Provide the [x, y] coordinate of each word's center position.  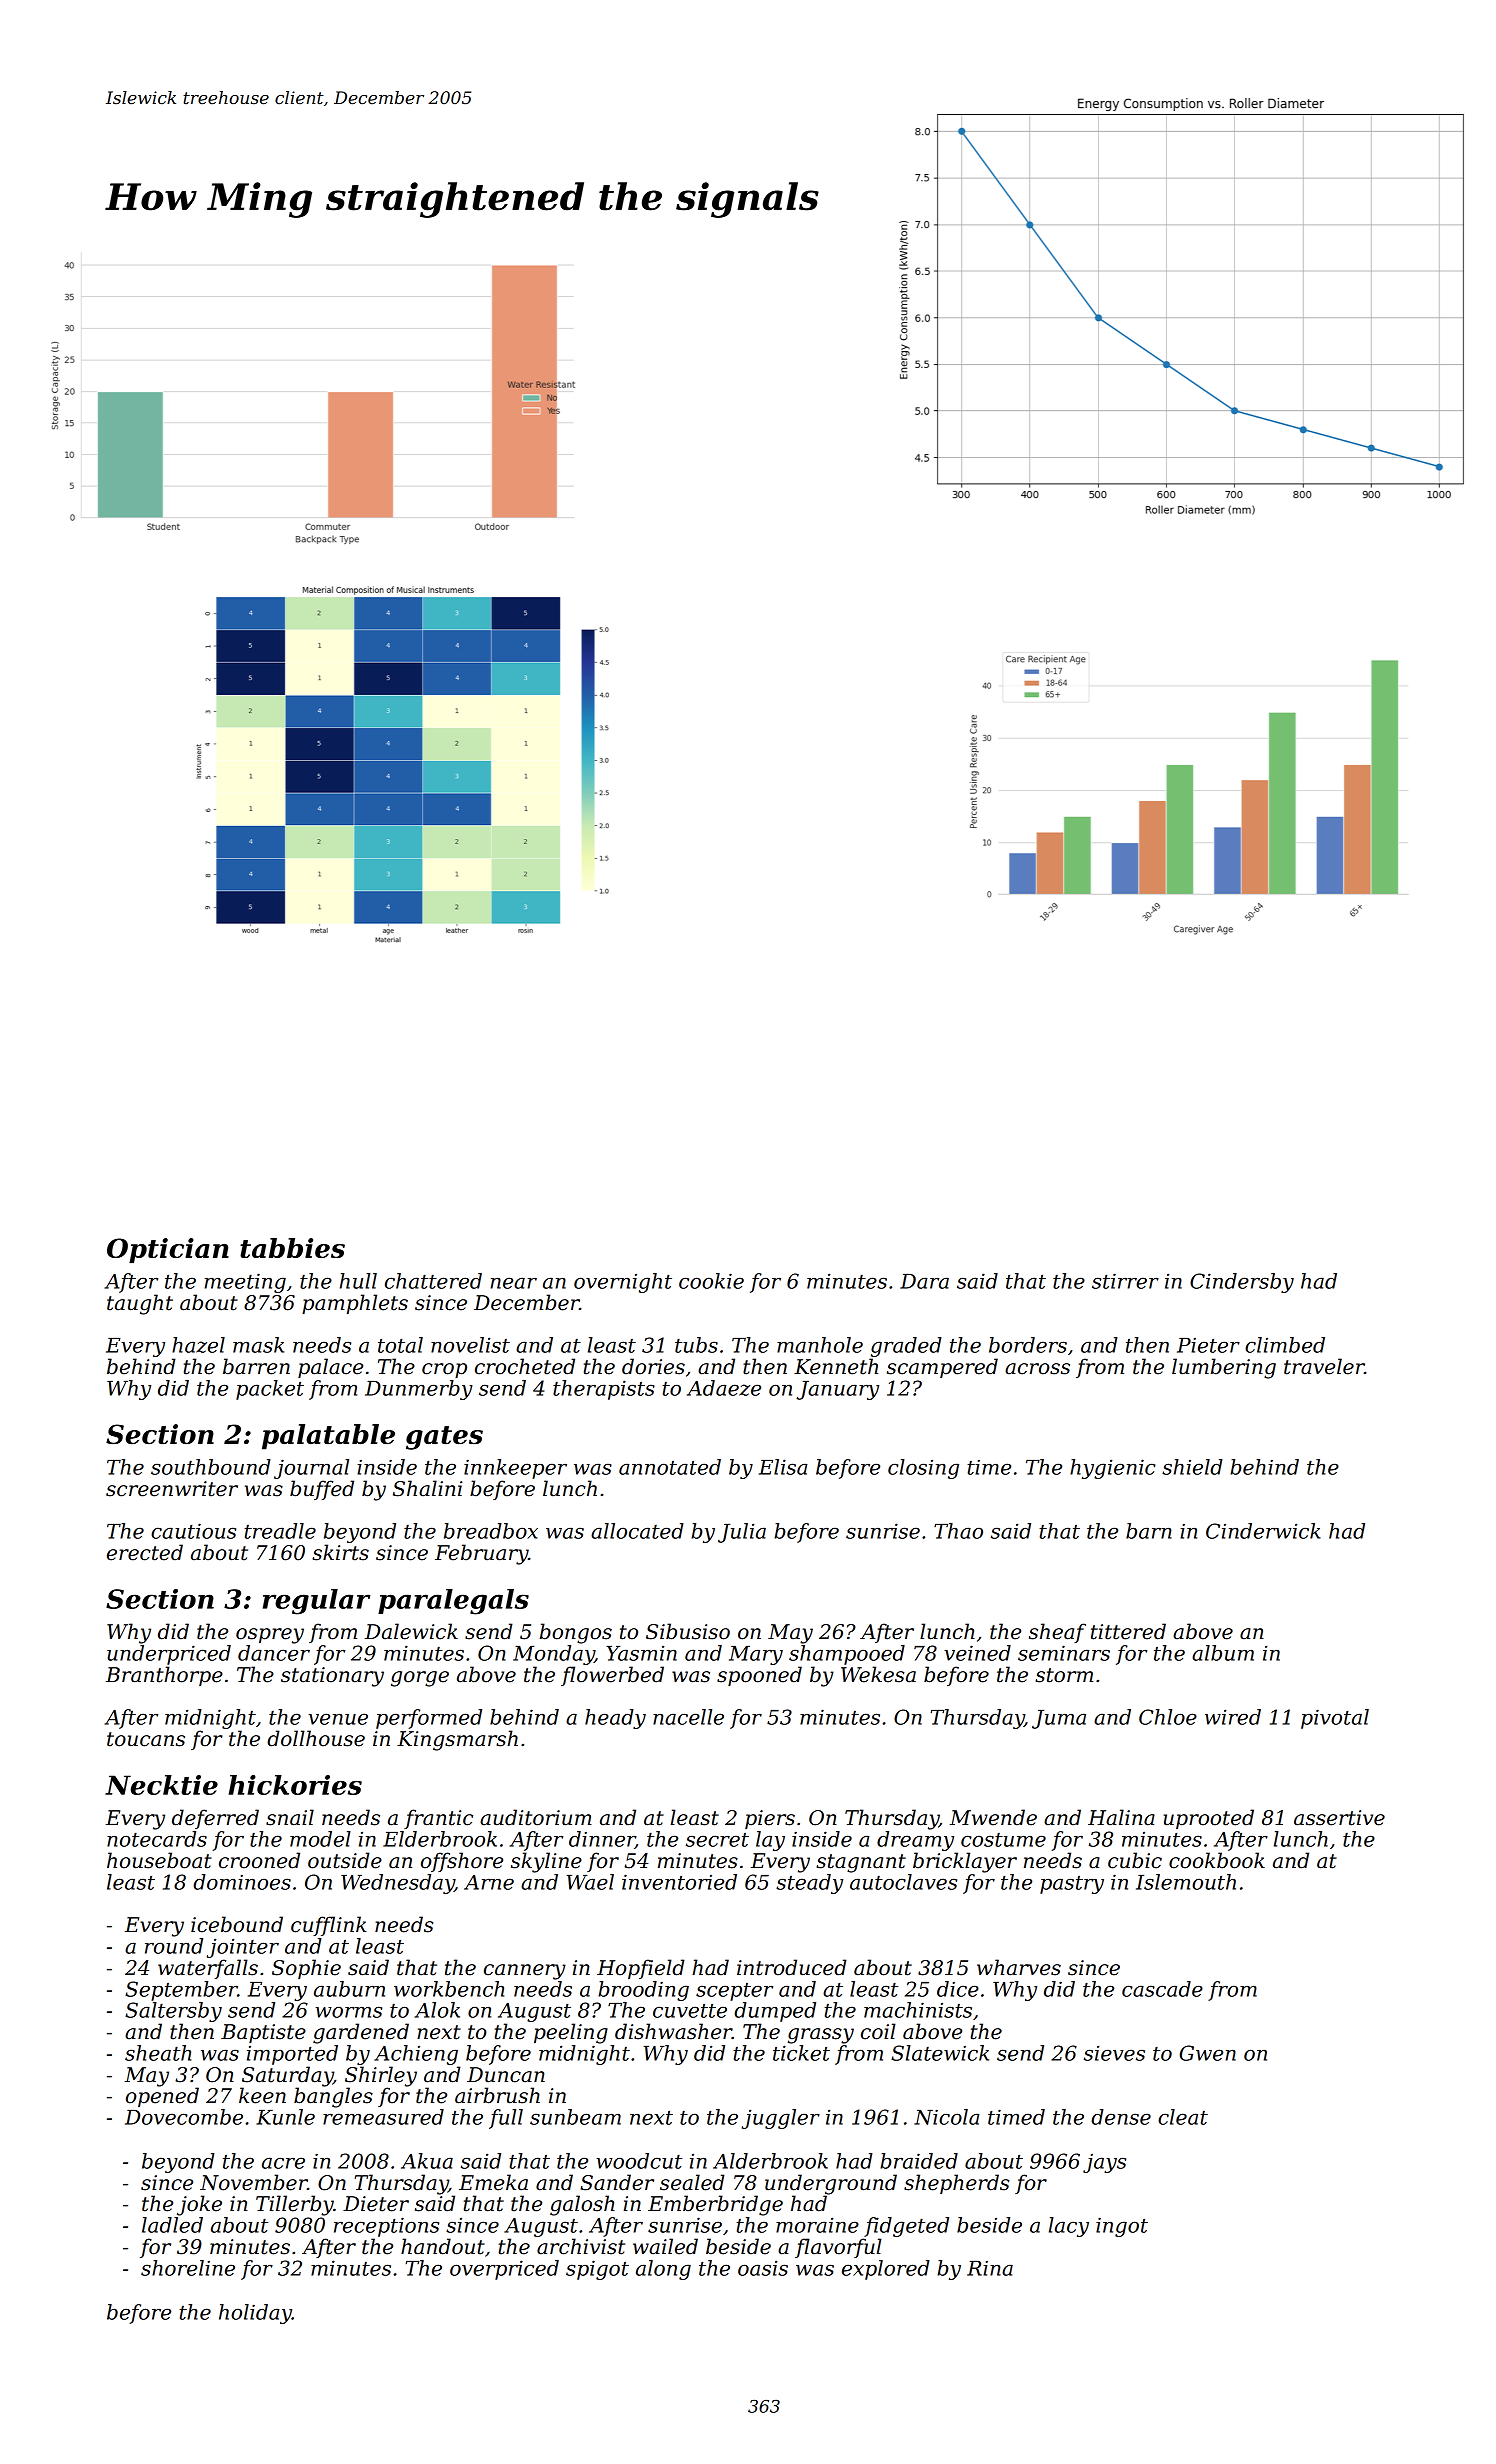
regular [317, 1602]
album [1223, 1653]
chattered [433, 1281]
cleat [1183, 2117]
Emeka [493, 2182]
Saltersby [173, 2012]
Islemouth [1186, 1882]
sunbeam [575, 2117]
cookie [711, 1281]
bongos [576, 1633]
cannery [525, 1972]
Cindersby [1242, 1283]
